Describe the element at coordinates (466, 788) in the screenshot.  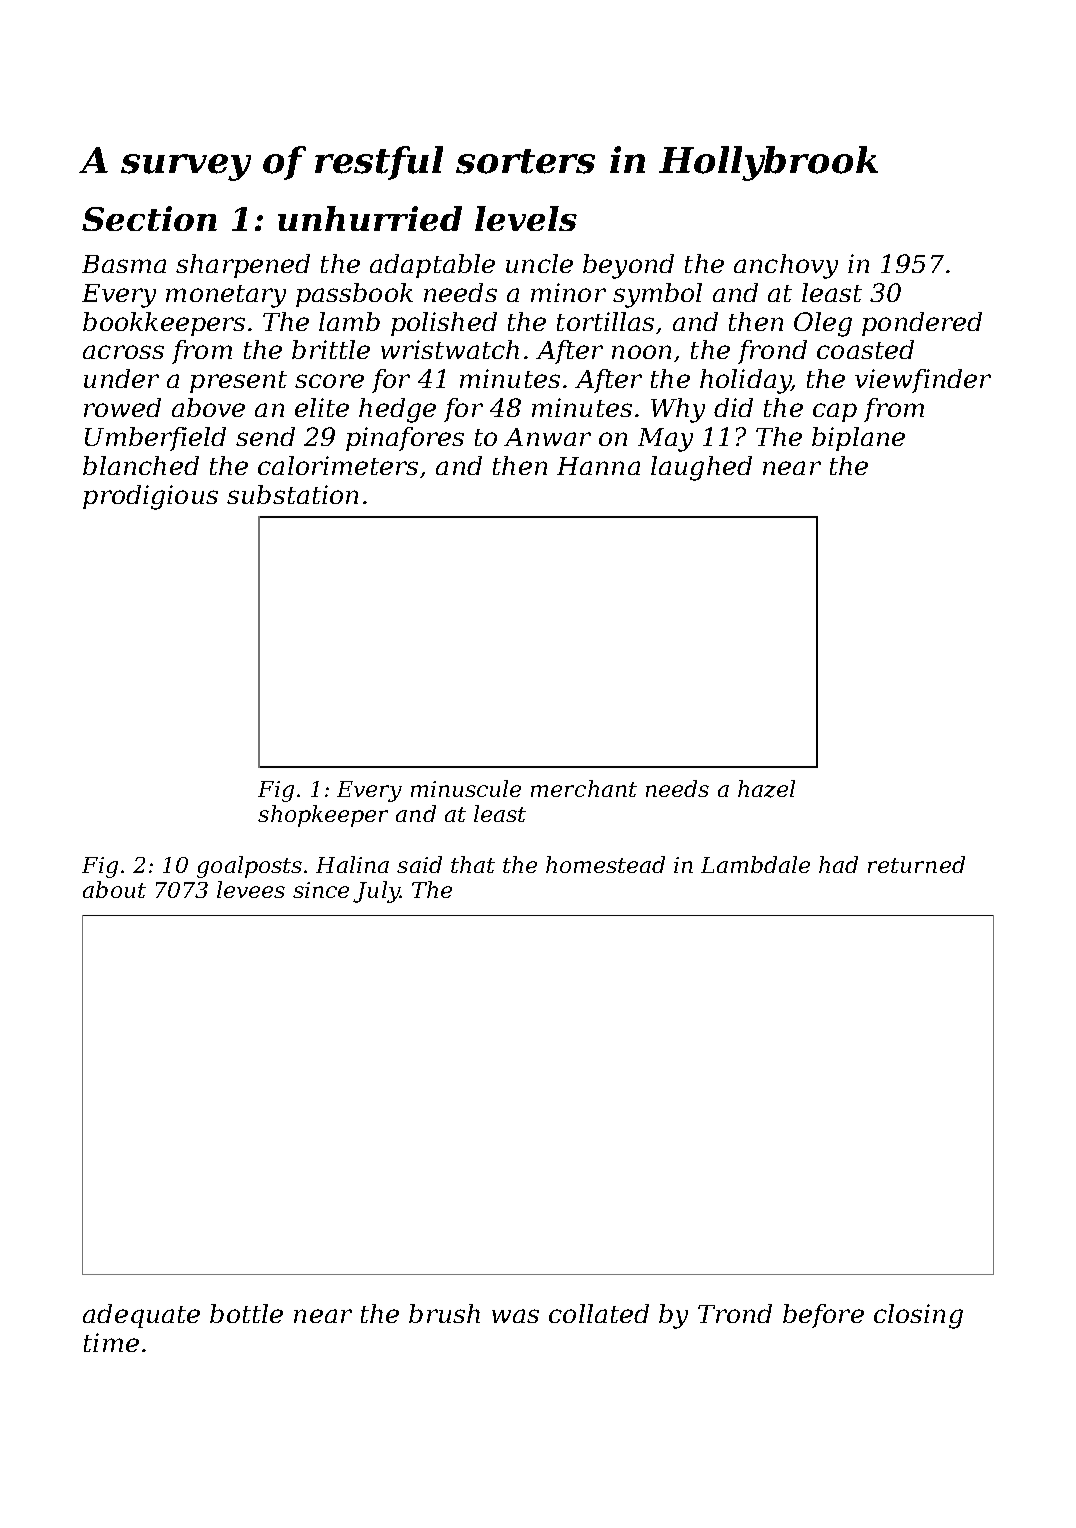
I see `minuscule` at that location.
